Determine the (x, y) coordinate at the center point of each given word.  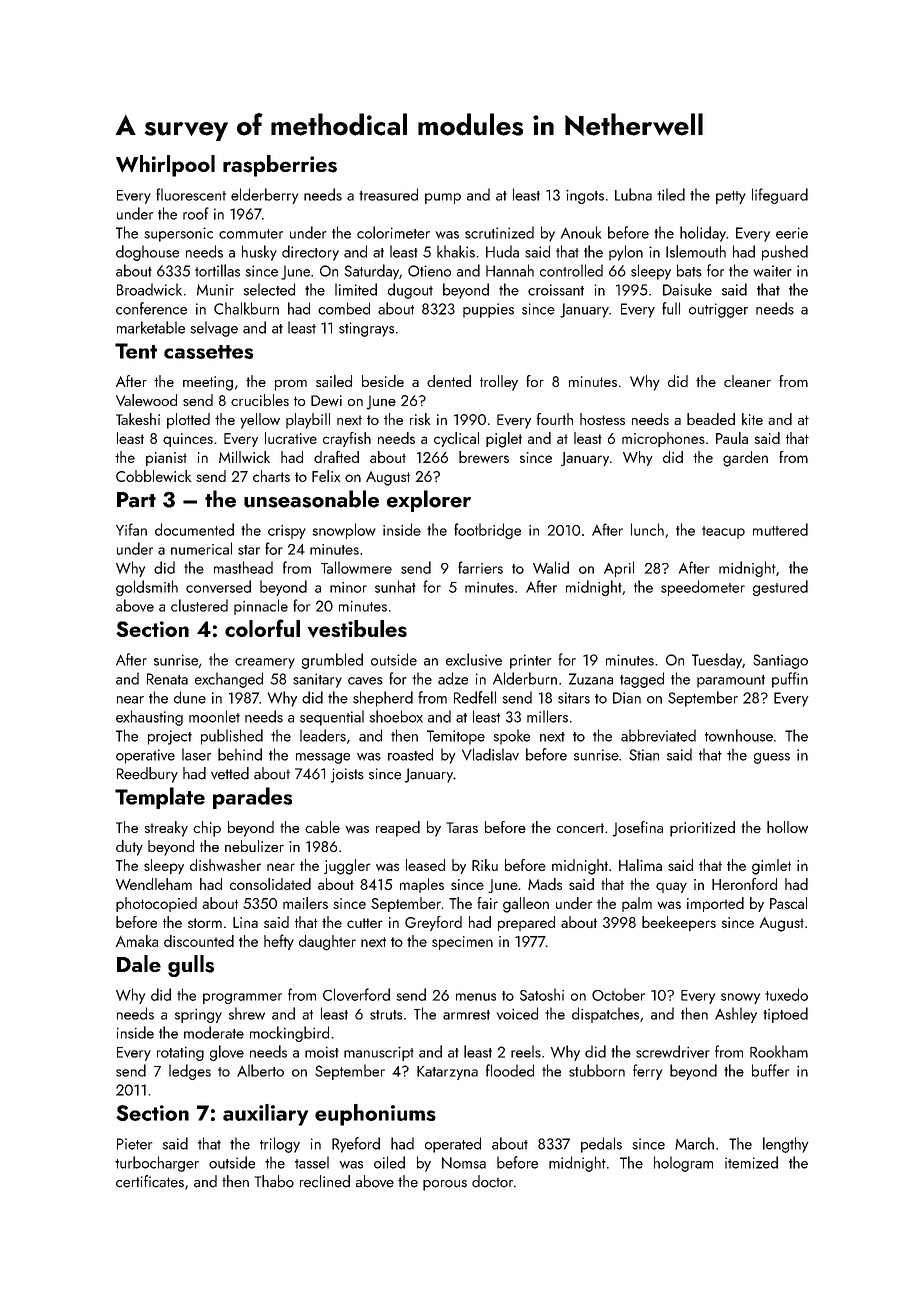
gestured (780, 588)
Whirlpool (165, 166)
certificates (150, 1181)
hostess (602, 419)
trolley (499, 383)
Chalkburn (246, 308)
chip (207, 829)
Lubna (633, 194)
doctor (492, 1181)
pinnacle (261, 607)
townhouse (739, 735)
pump (443, 198)
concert (580, 828)
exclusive (474, 659)
